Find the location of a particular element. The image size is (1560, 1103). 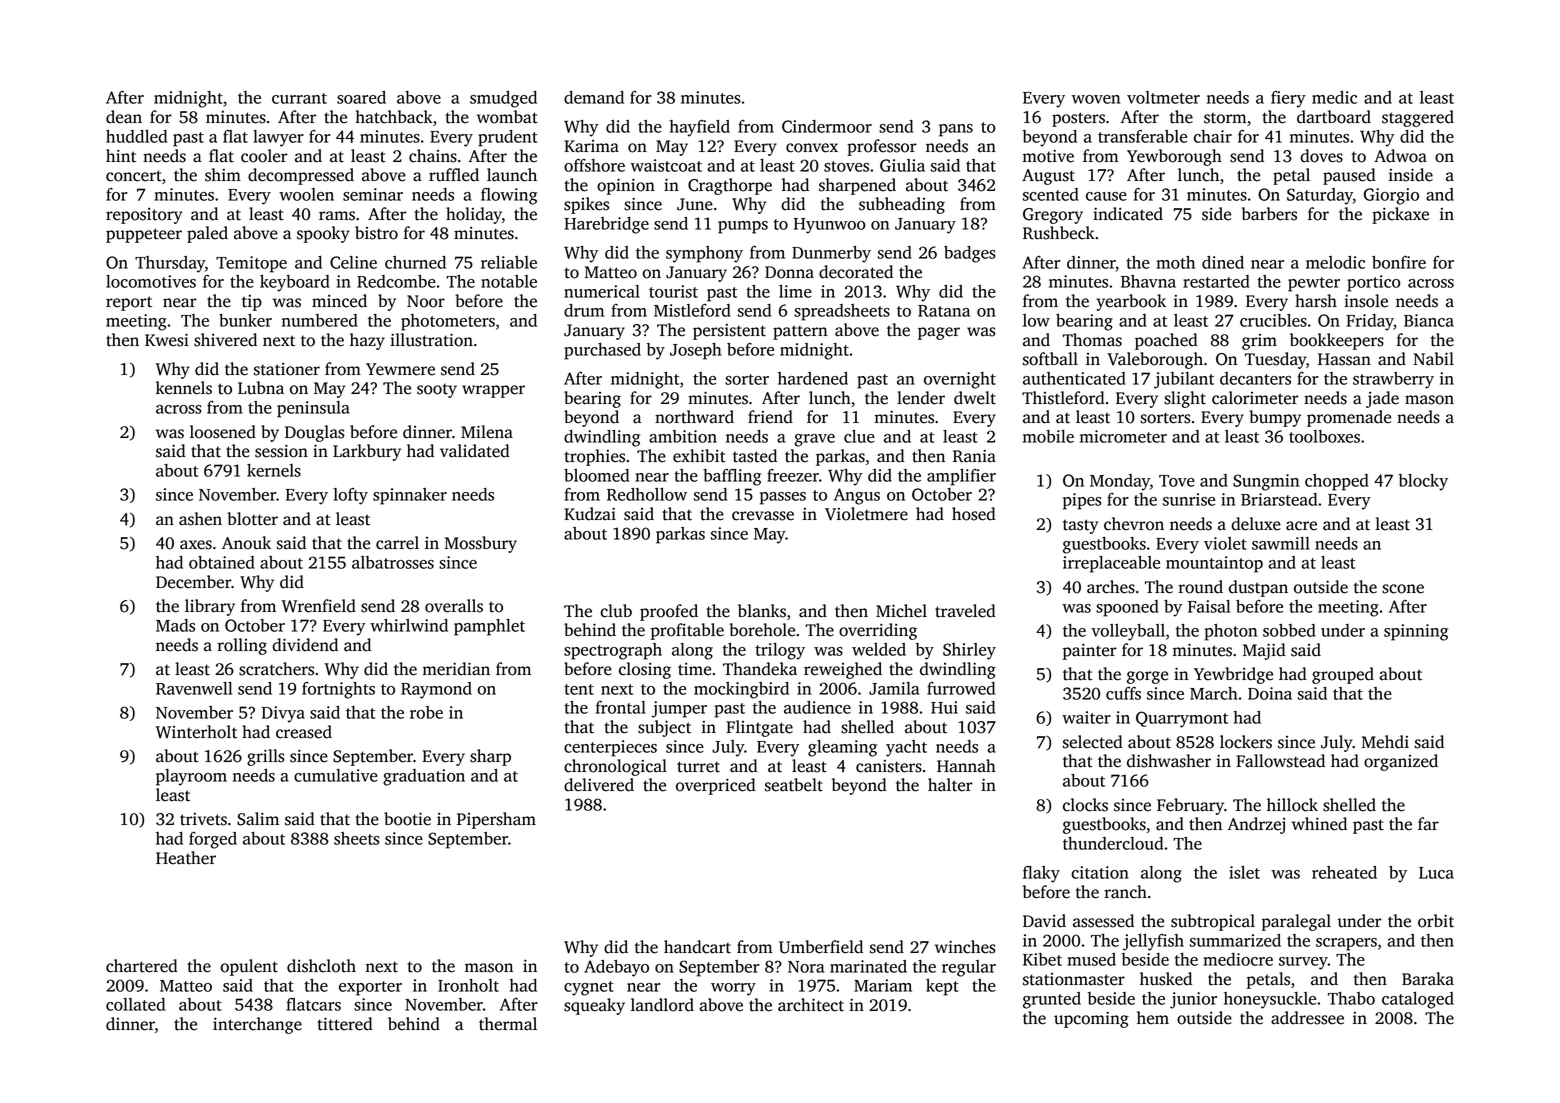

organized is located at coordinates (1401, 762).
